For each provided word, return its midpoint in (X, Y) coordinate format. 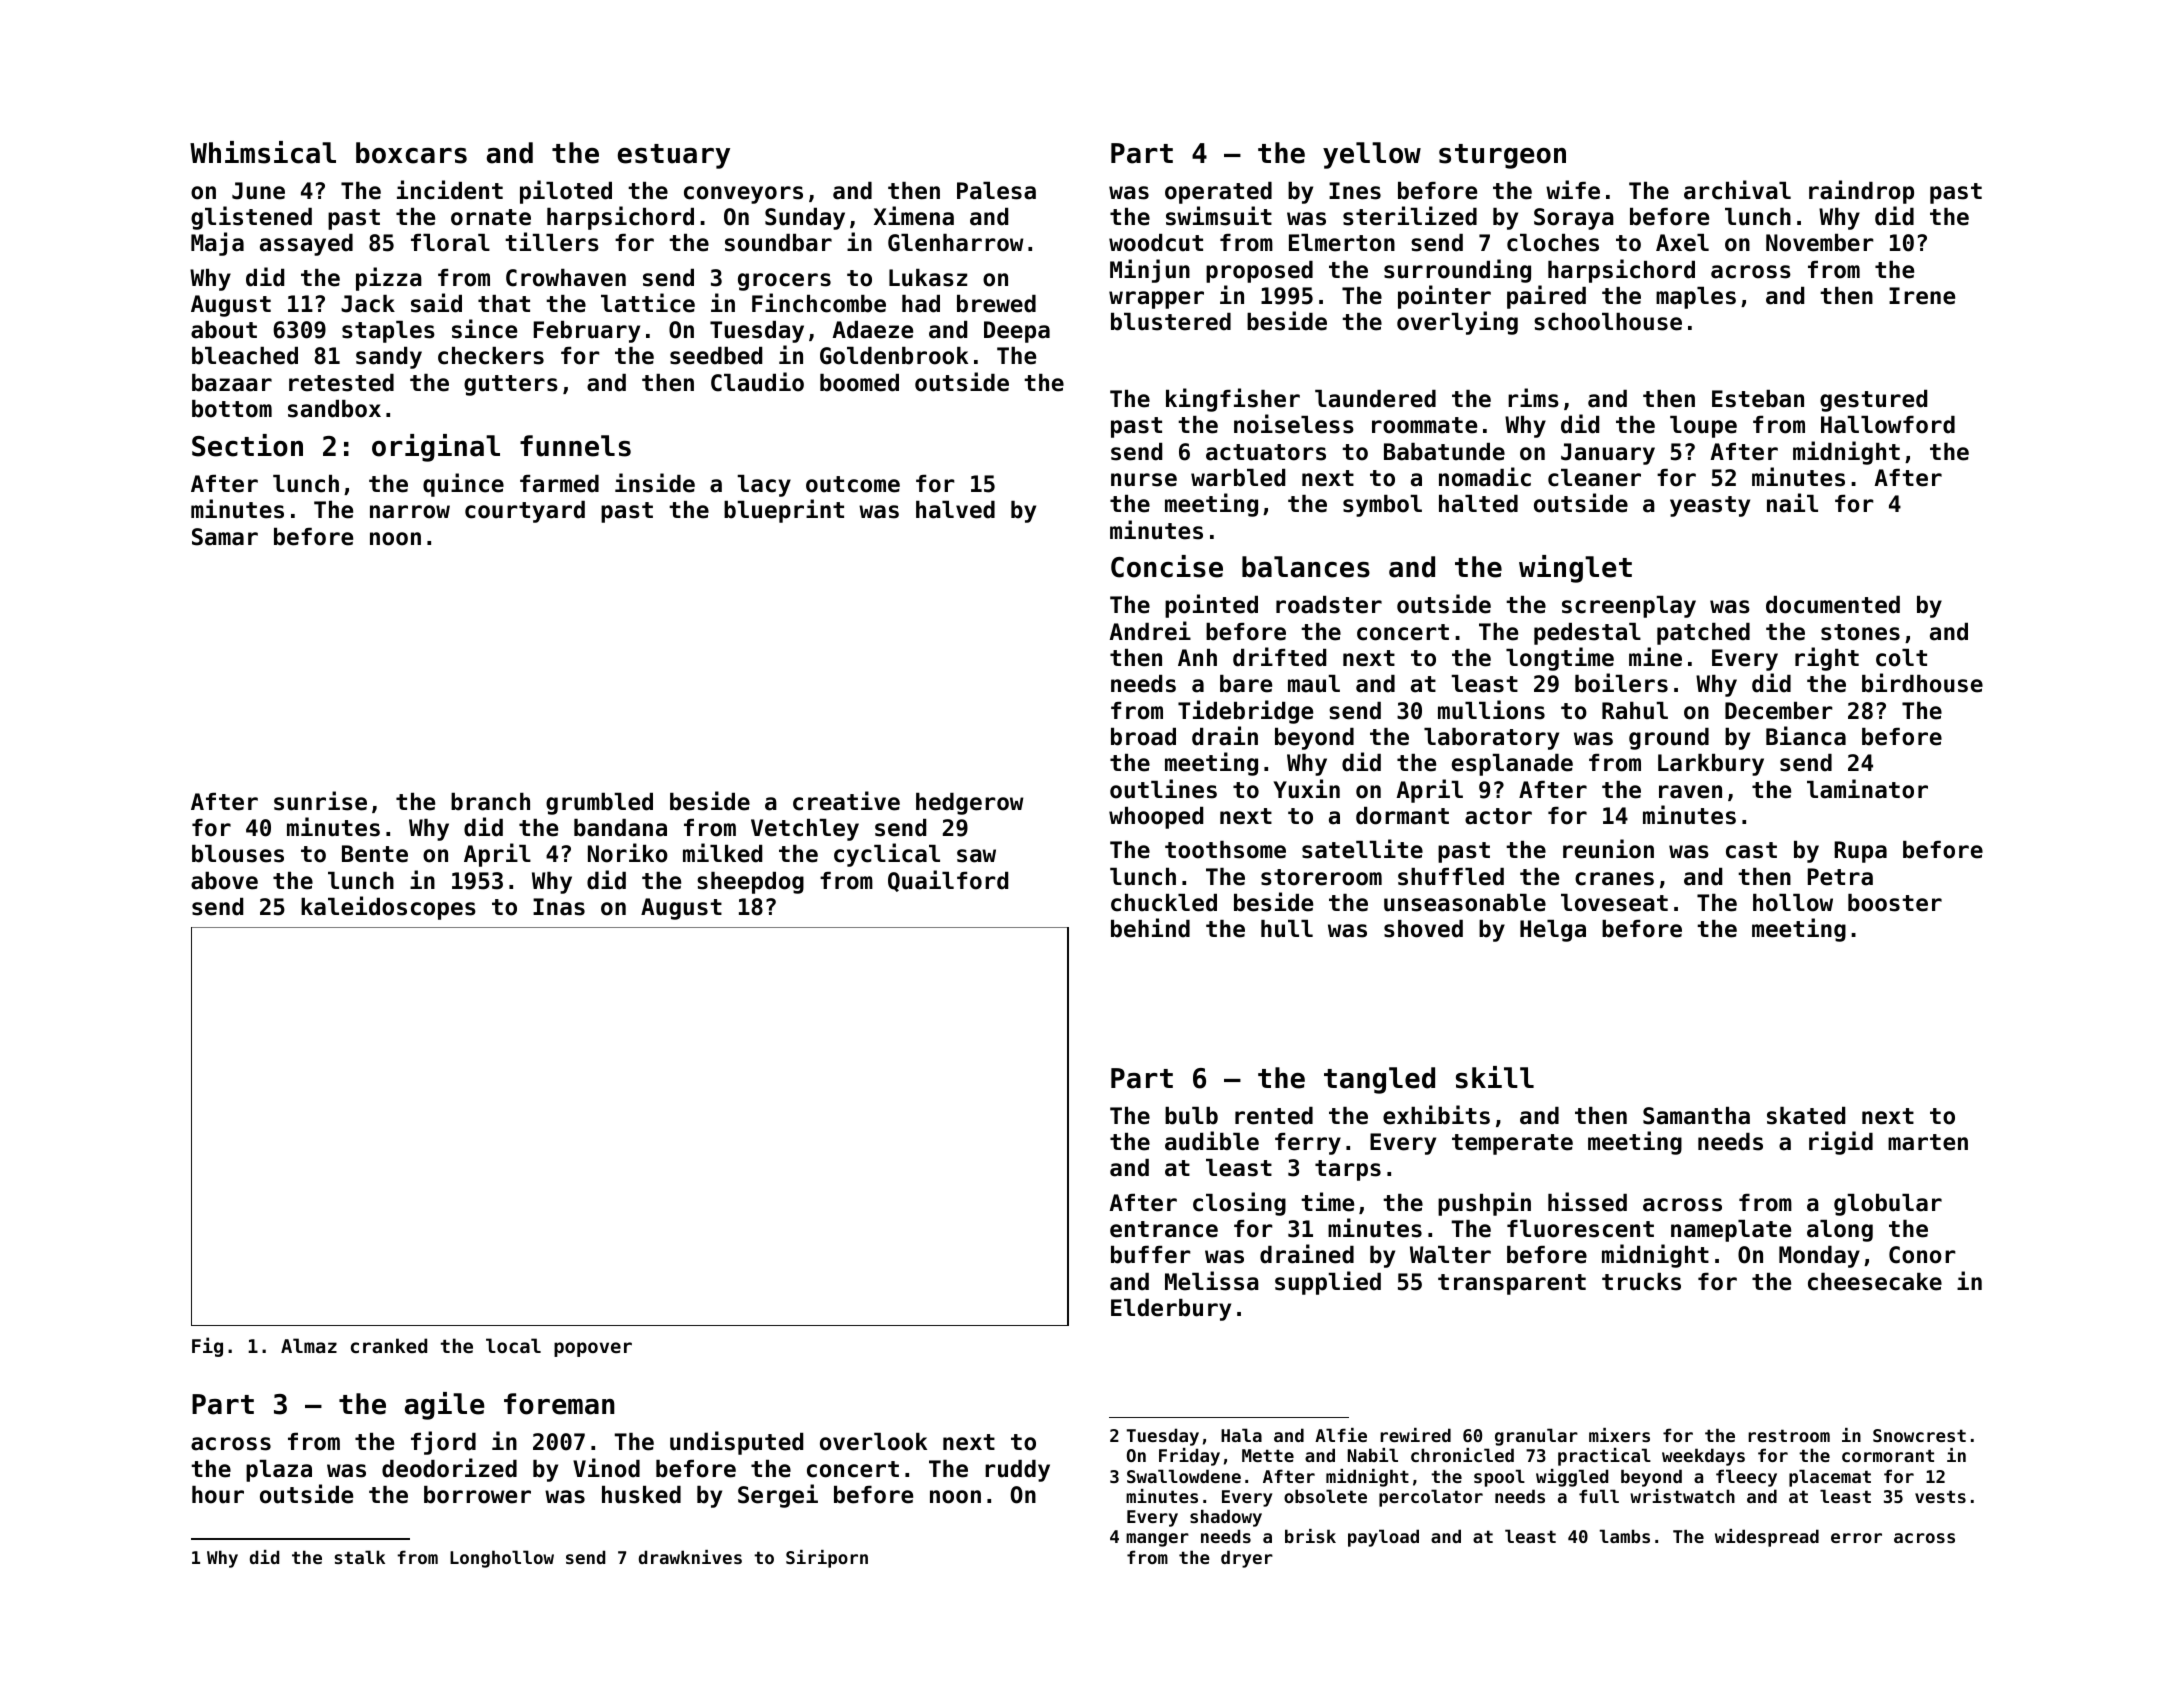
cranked (389, 1345)
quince (463, 485)
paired (1546, 297)
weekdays (1703, 1457)
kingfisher (1233, 400)
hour (218, 1495)
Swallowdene (1184, 1476)
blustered (1171, 322)
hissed (1587, 1202)
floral (450, 243)
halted (1478, 504)
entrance (1164, 1229)
